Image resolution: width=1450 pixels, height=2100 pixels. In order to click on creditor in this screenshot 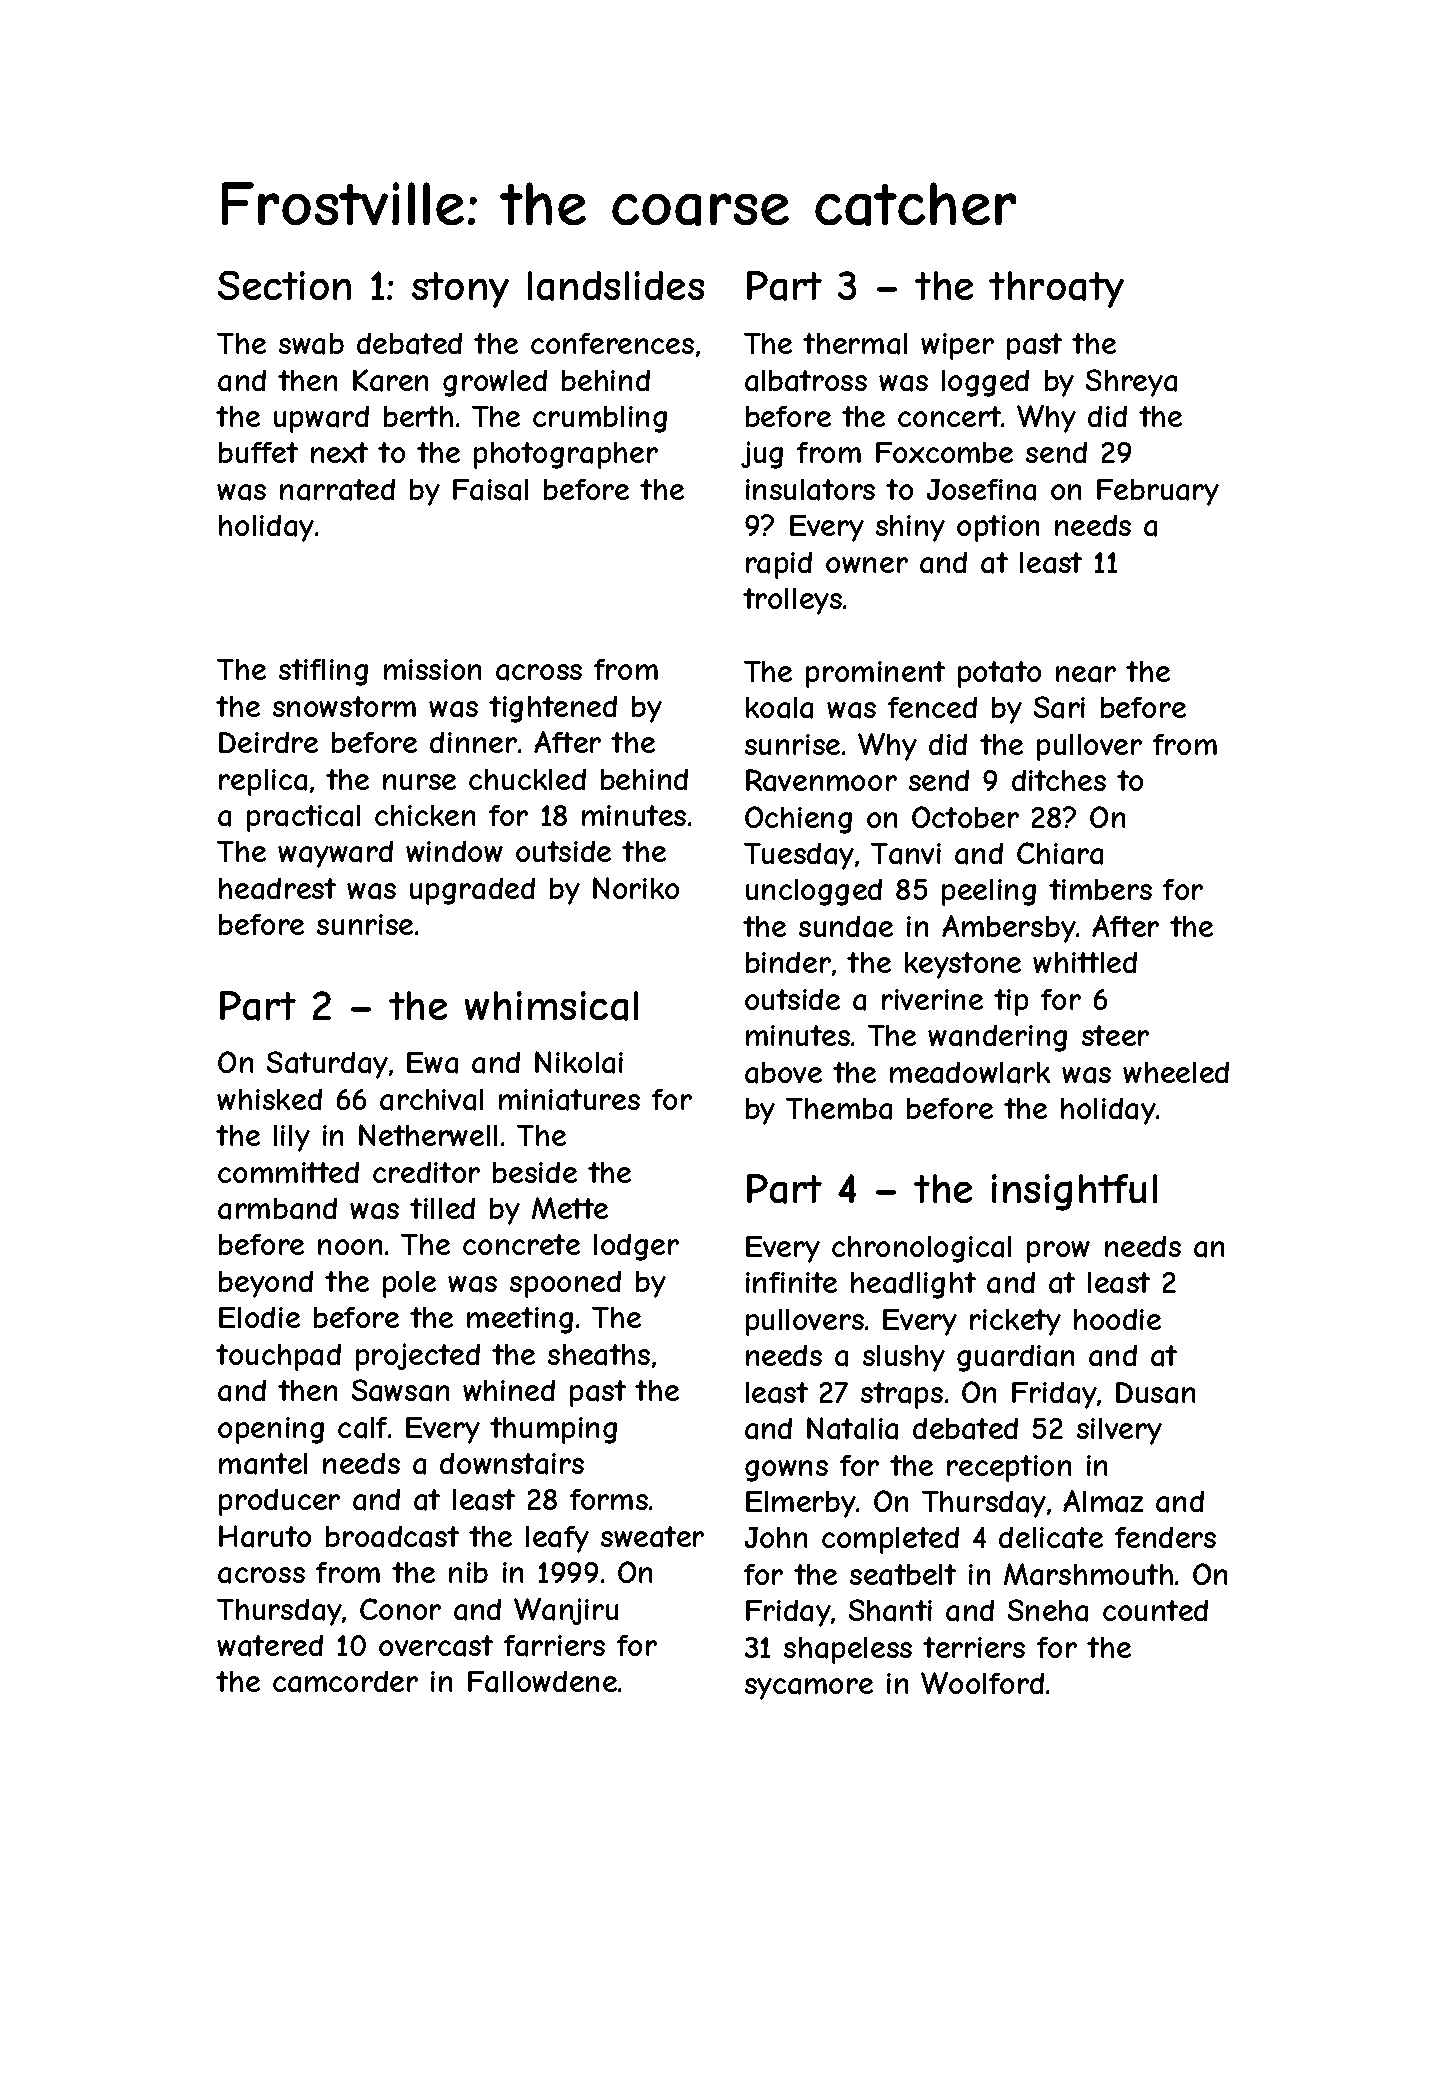, I will do `click(426, 1172)`.
